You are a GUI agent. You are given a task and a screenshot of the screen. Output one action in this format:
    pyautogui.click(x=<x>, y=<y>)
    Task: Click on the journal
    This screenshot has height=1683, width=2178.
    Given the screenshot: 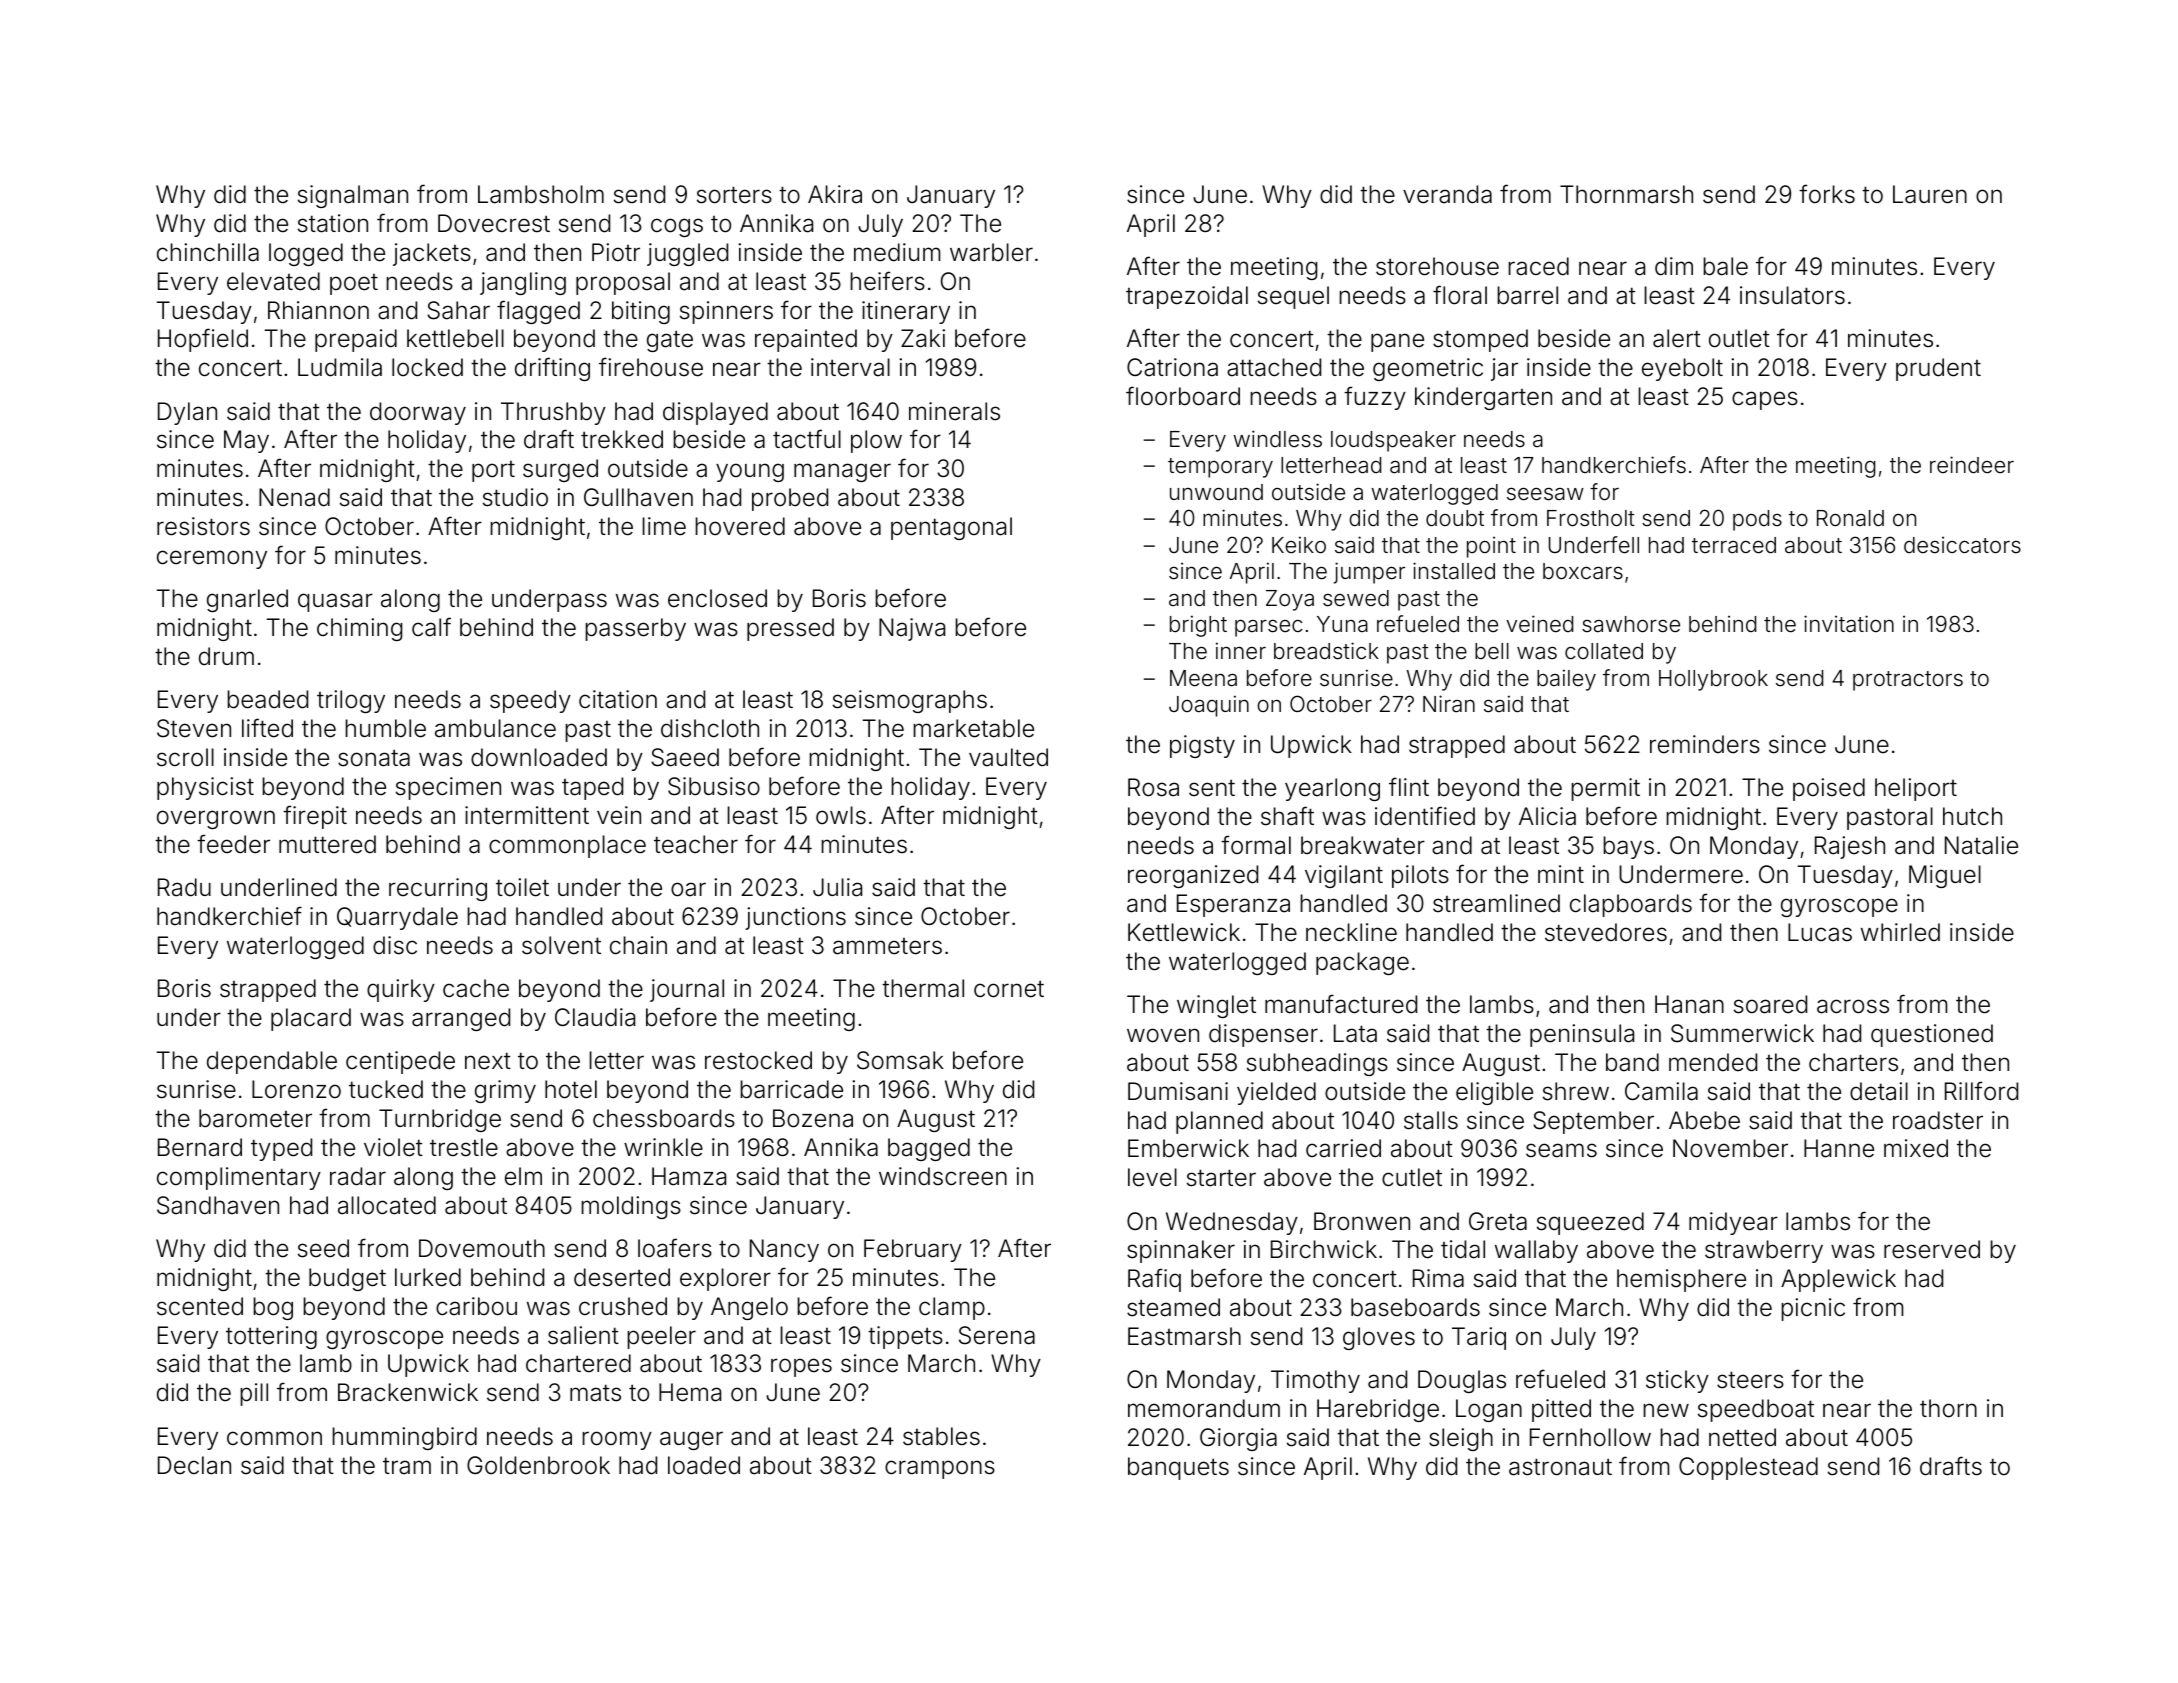 What is the action you would take?
    pyautogui.click(x=687, y=990)
